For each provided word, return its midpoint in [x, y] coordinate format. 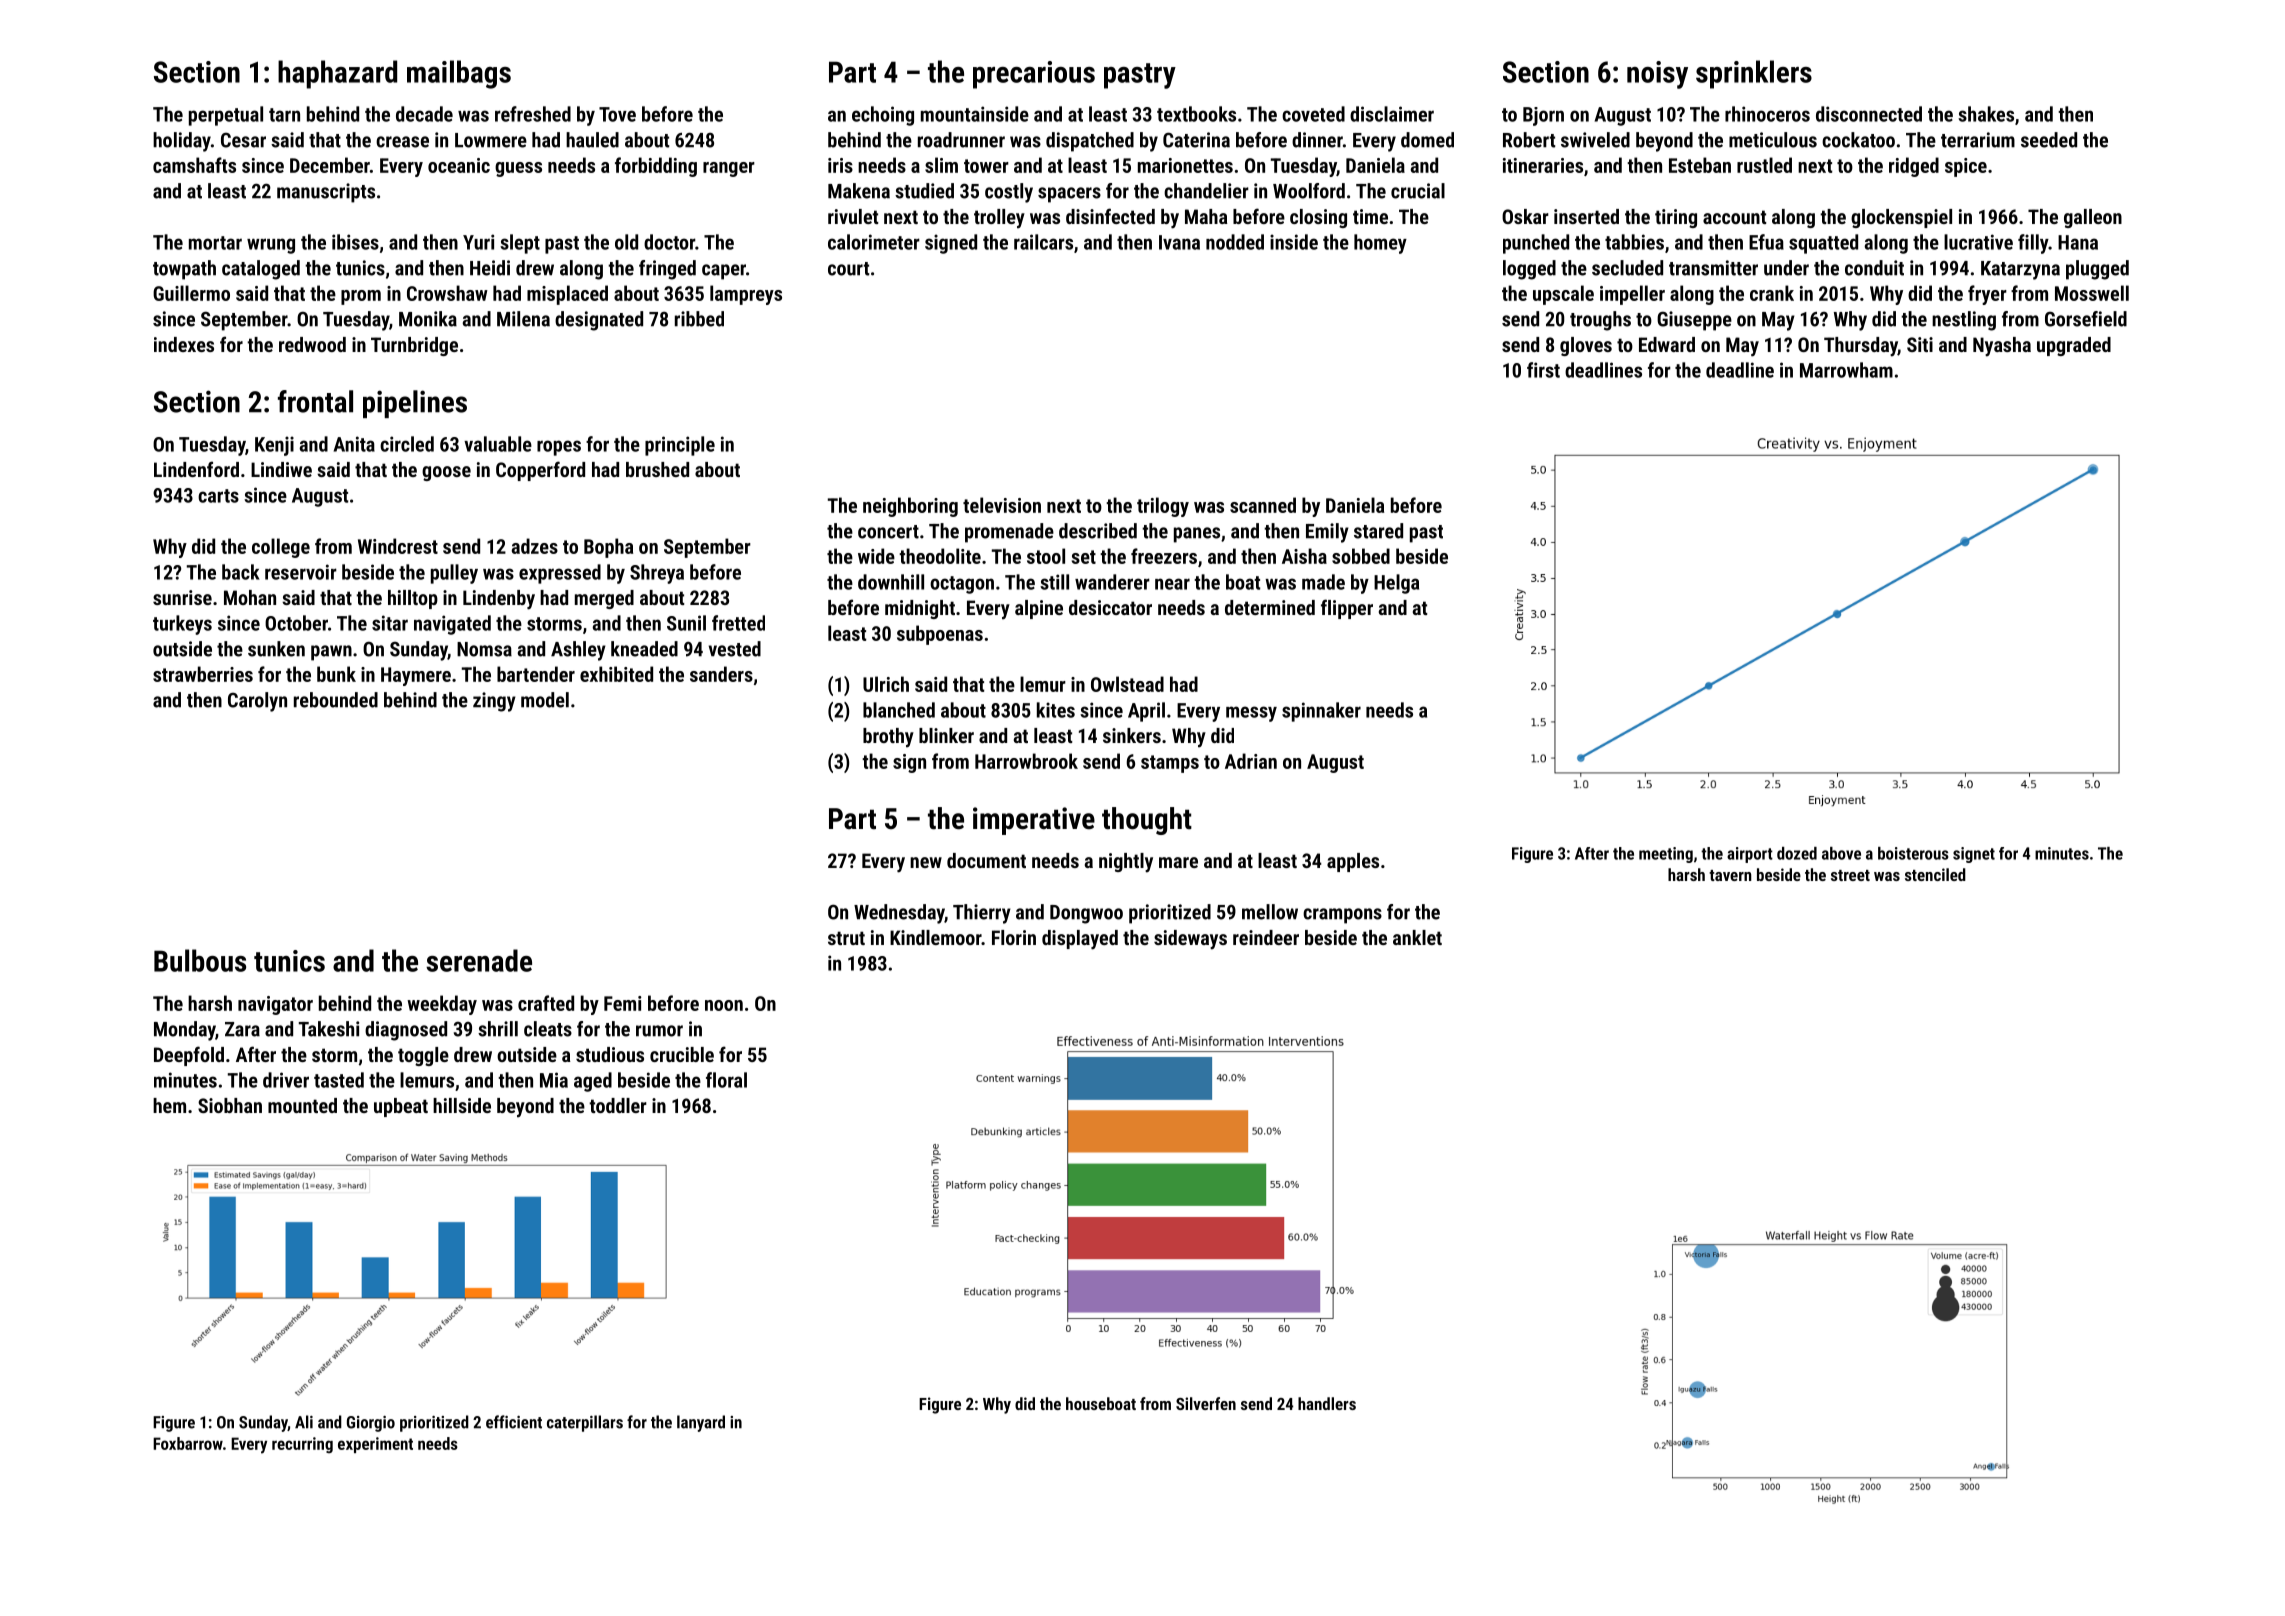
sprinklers [1754, 74]
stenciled [1935, 874]
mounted [302, 1105]
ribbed [699, 319]
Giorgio [371, 1424]
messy [1251, 714]
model [545, 700]
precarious [1034, 75]
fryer [1987, 295]
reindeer [1266, 937]
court [848, 269]
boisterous [1913, 853]
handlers [1327, 1403]
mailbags [459, 74]
